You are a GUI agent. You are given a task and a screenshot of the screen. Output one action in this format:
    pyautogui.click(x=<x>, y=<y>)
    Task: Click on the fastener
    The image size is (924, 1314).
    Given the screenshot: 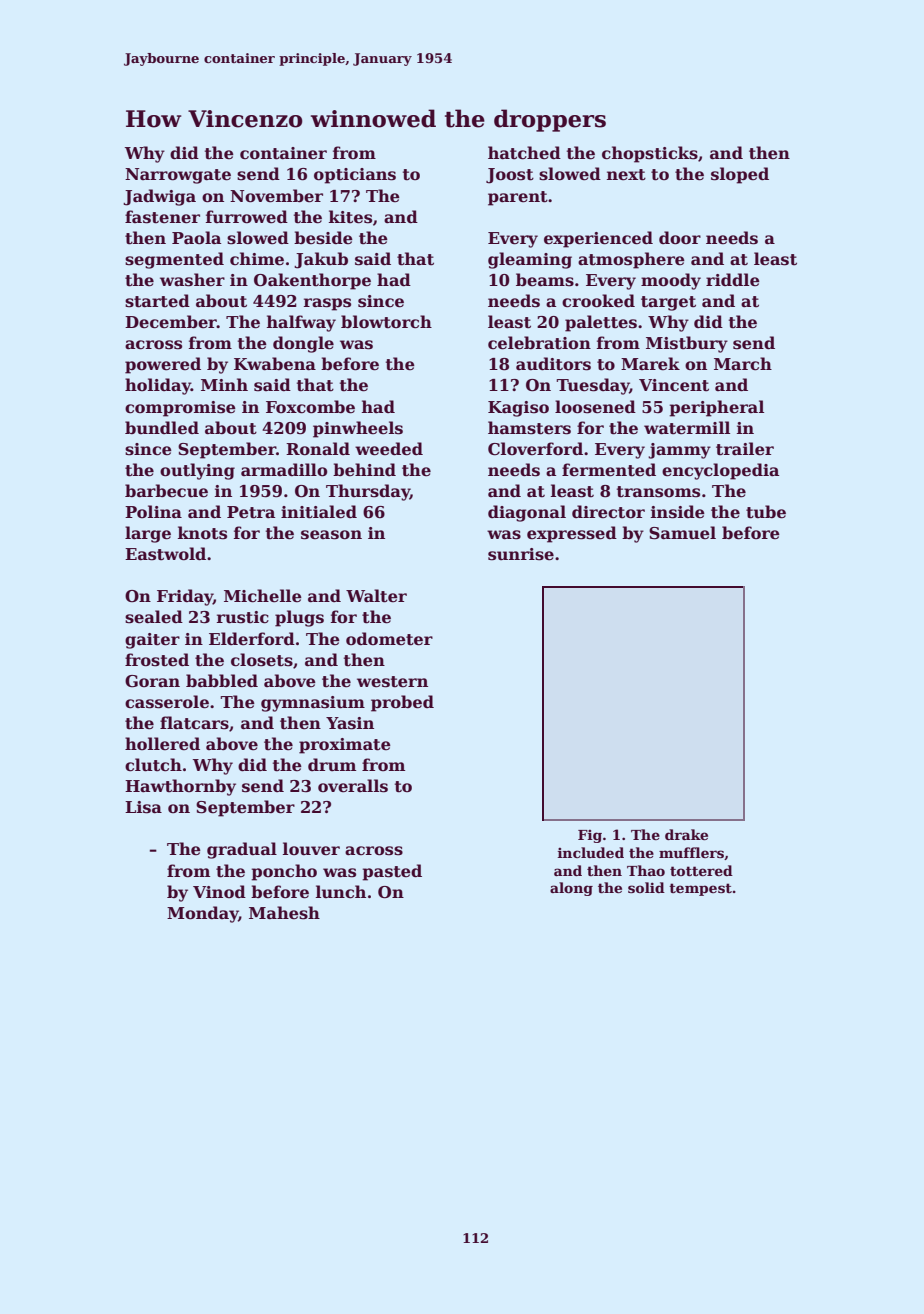 What is the action you would take?
    pyautogui.click(x=162, y=217)
